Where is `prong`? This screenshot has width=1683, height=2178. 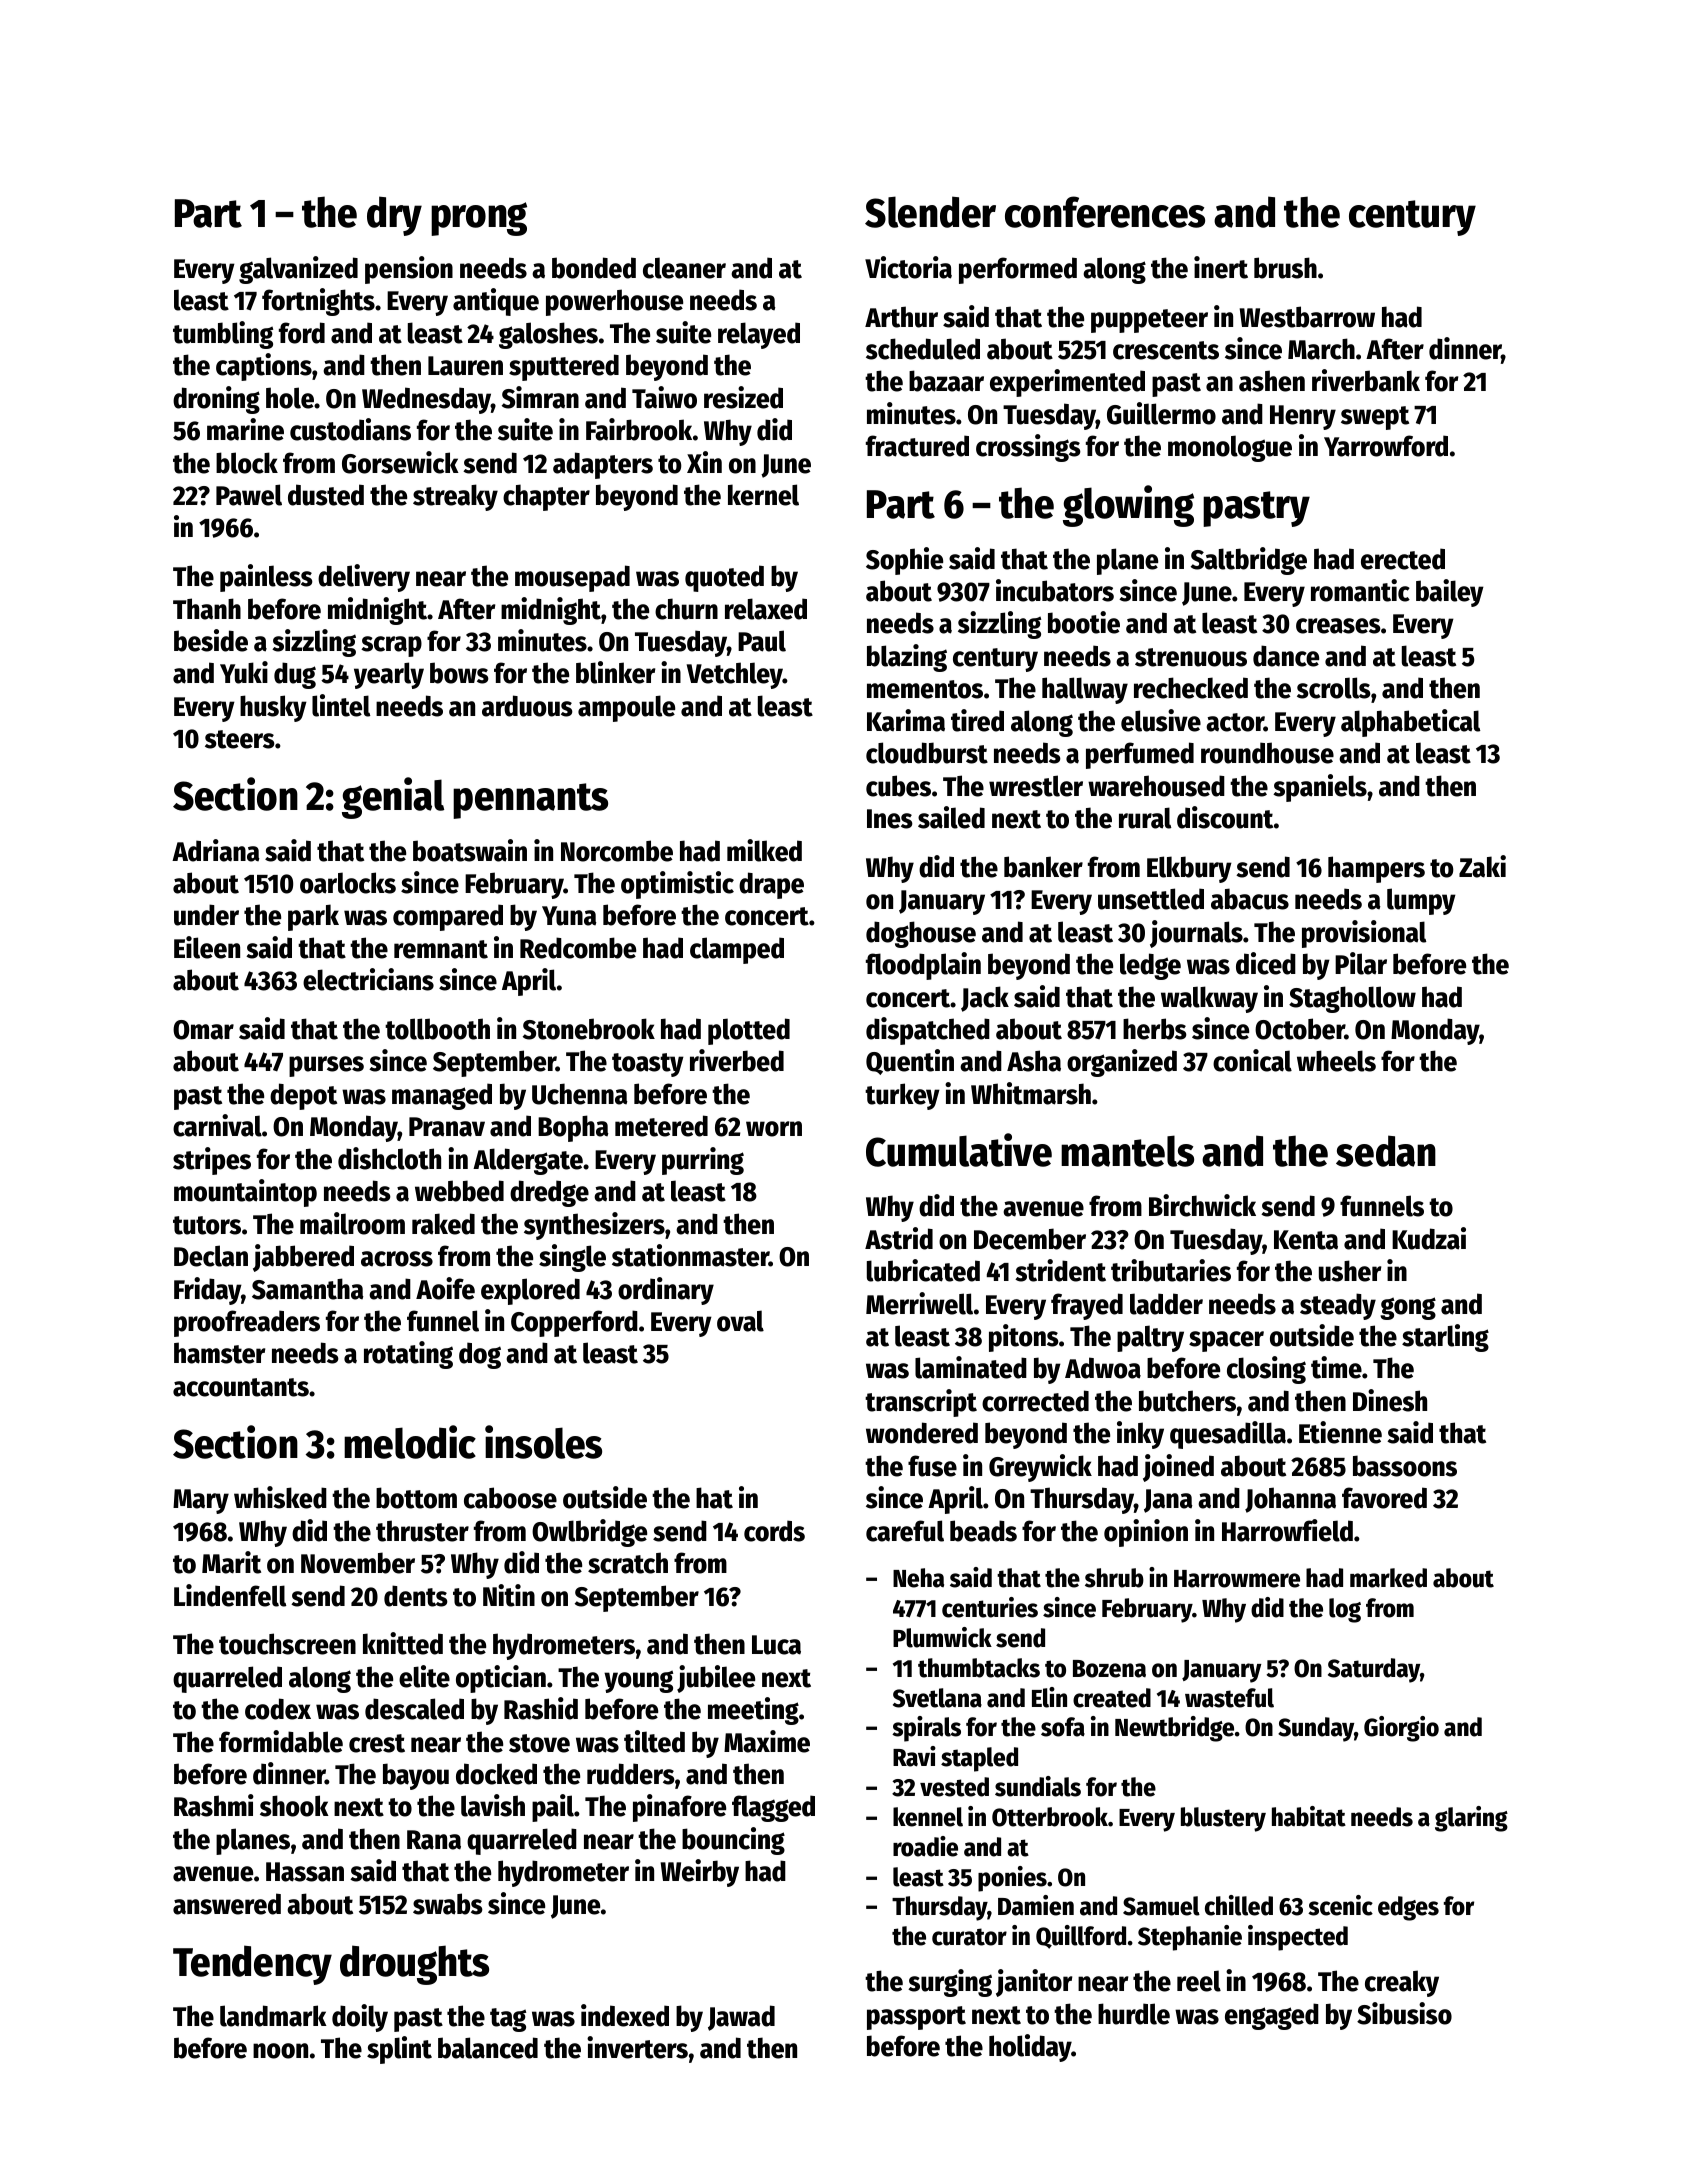
prong is located at coordinates (479, 219).
